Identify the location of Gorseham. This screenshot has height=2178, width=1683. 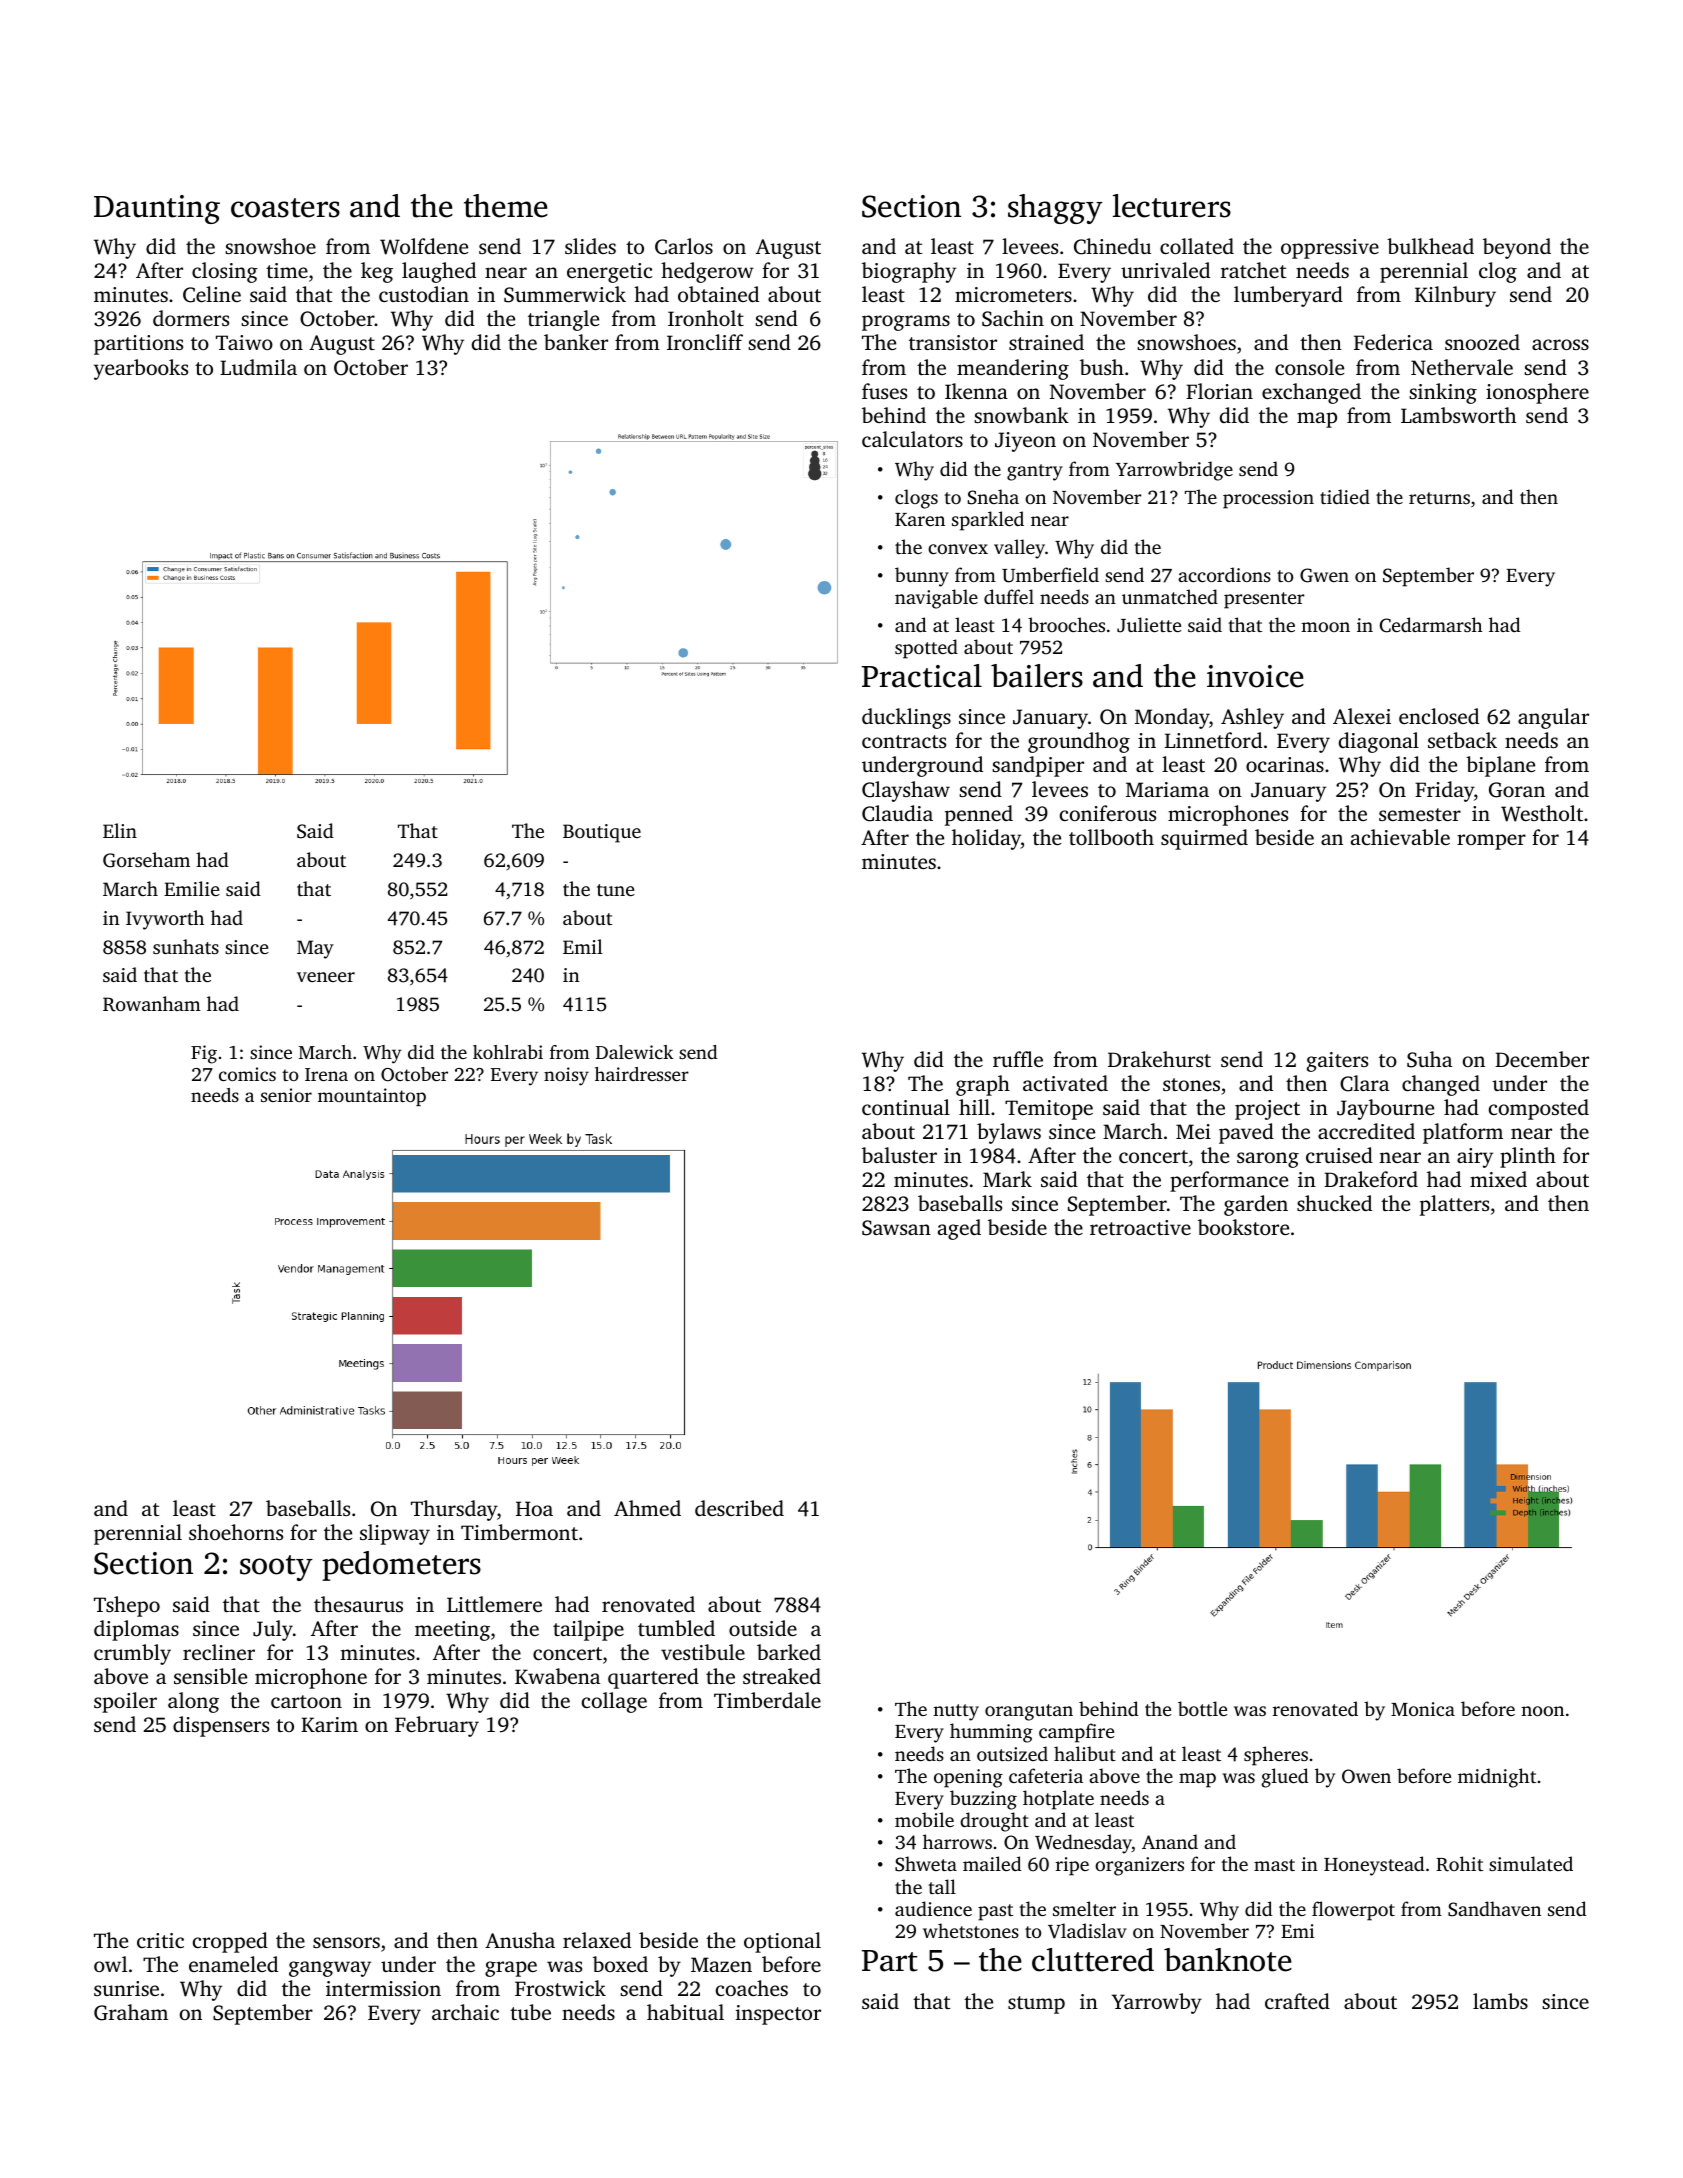
(146, 860).
